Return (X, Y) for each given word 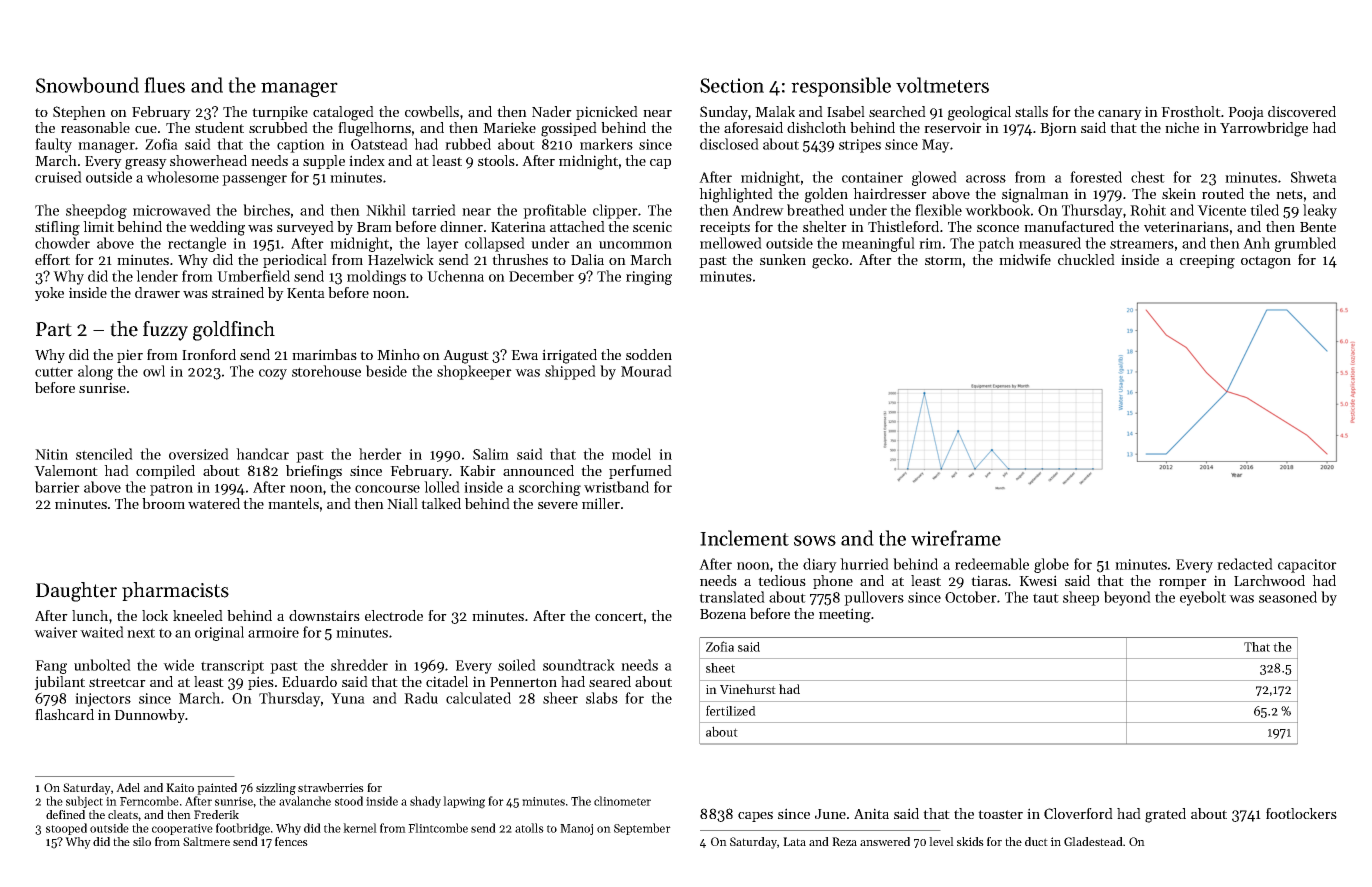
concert (619, 616)
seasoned (1288, 597)
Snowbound (87, 85)
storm (943, 260)
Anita (871, 813)
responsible (841, 87)
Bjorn (1058, 129)
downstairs (324, 615)
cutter (54, 372)
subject (84, 802)
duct (1036, 841)
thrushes (520, 259)
